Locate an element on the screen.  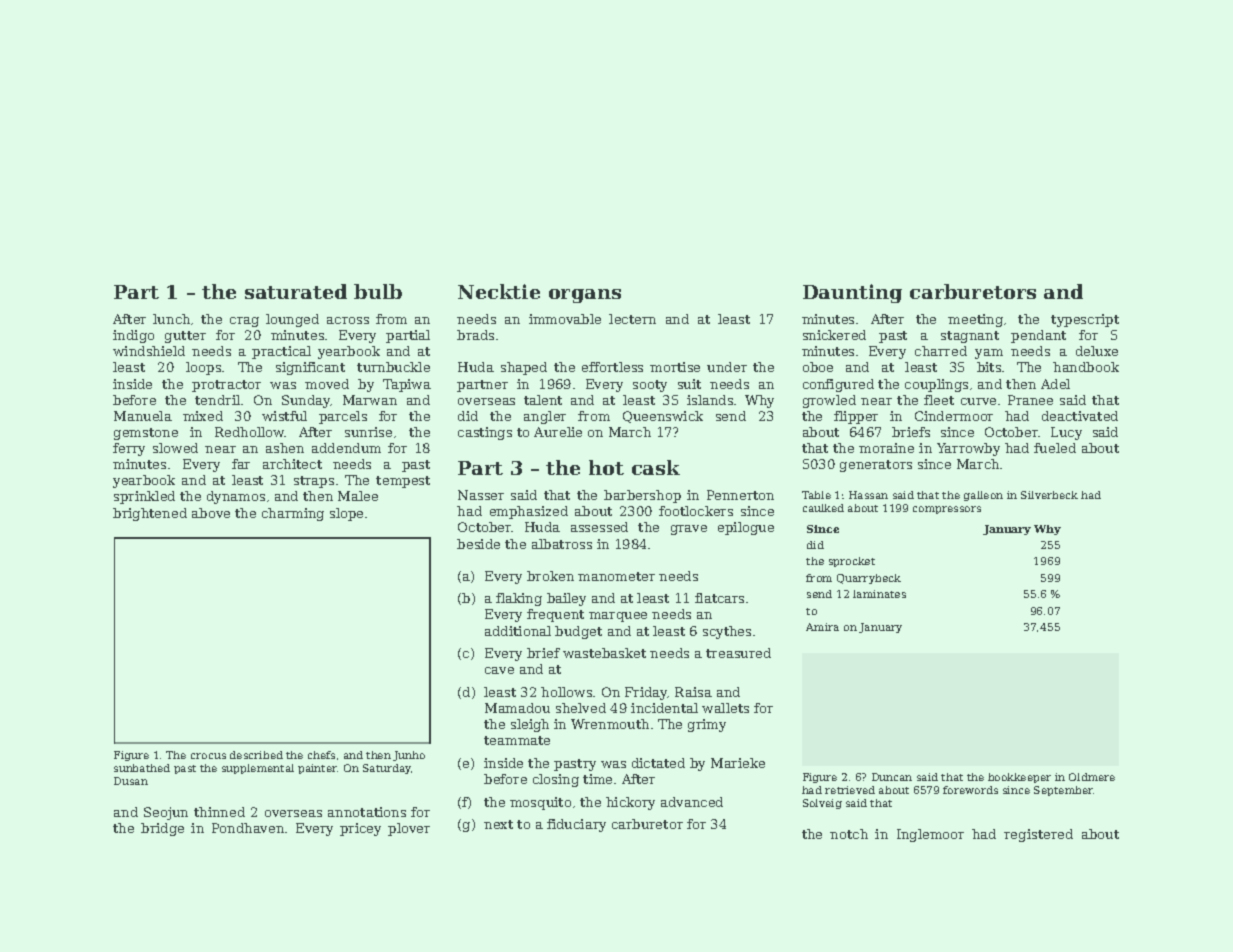
indigo is located at coordinates (133, 336).
